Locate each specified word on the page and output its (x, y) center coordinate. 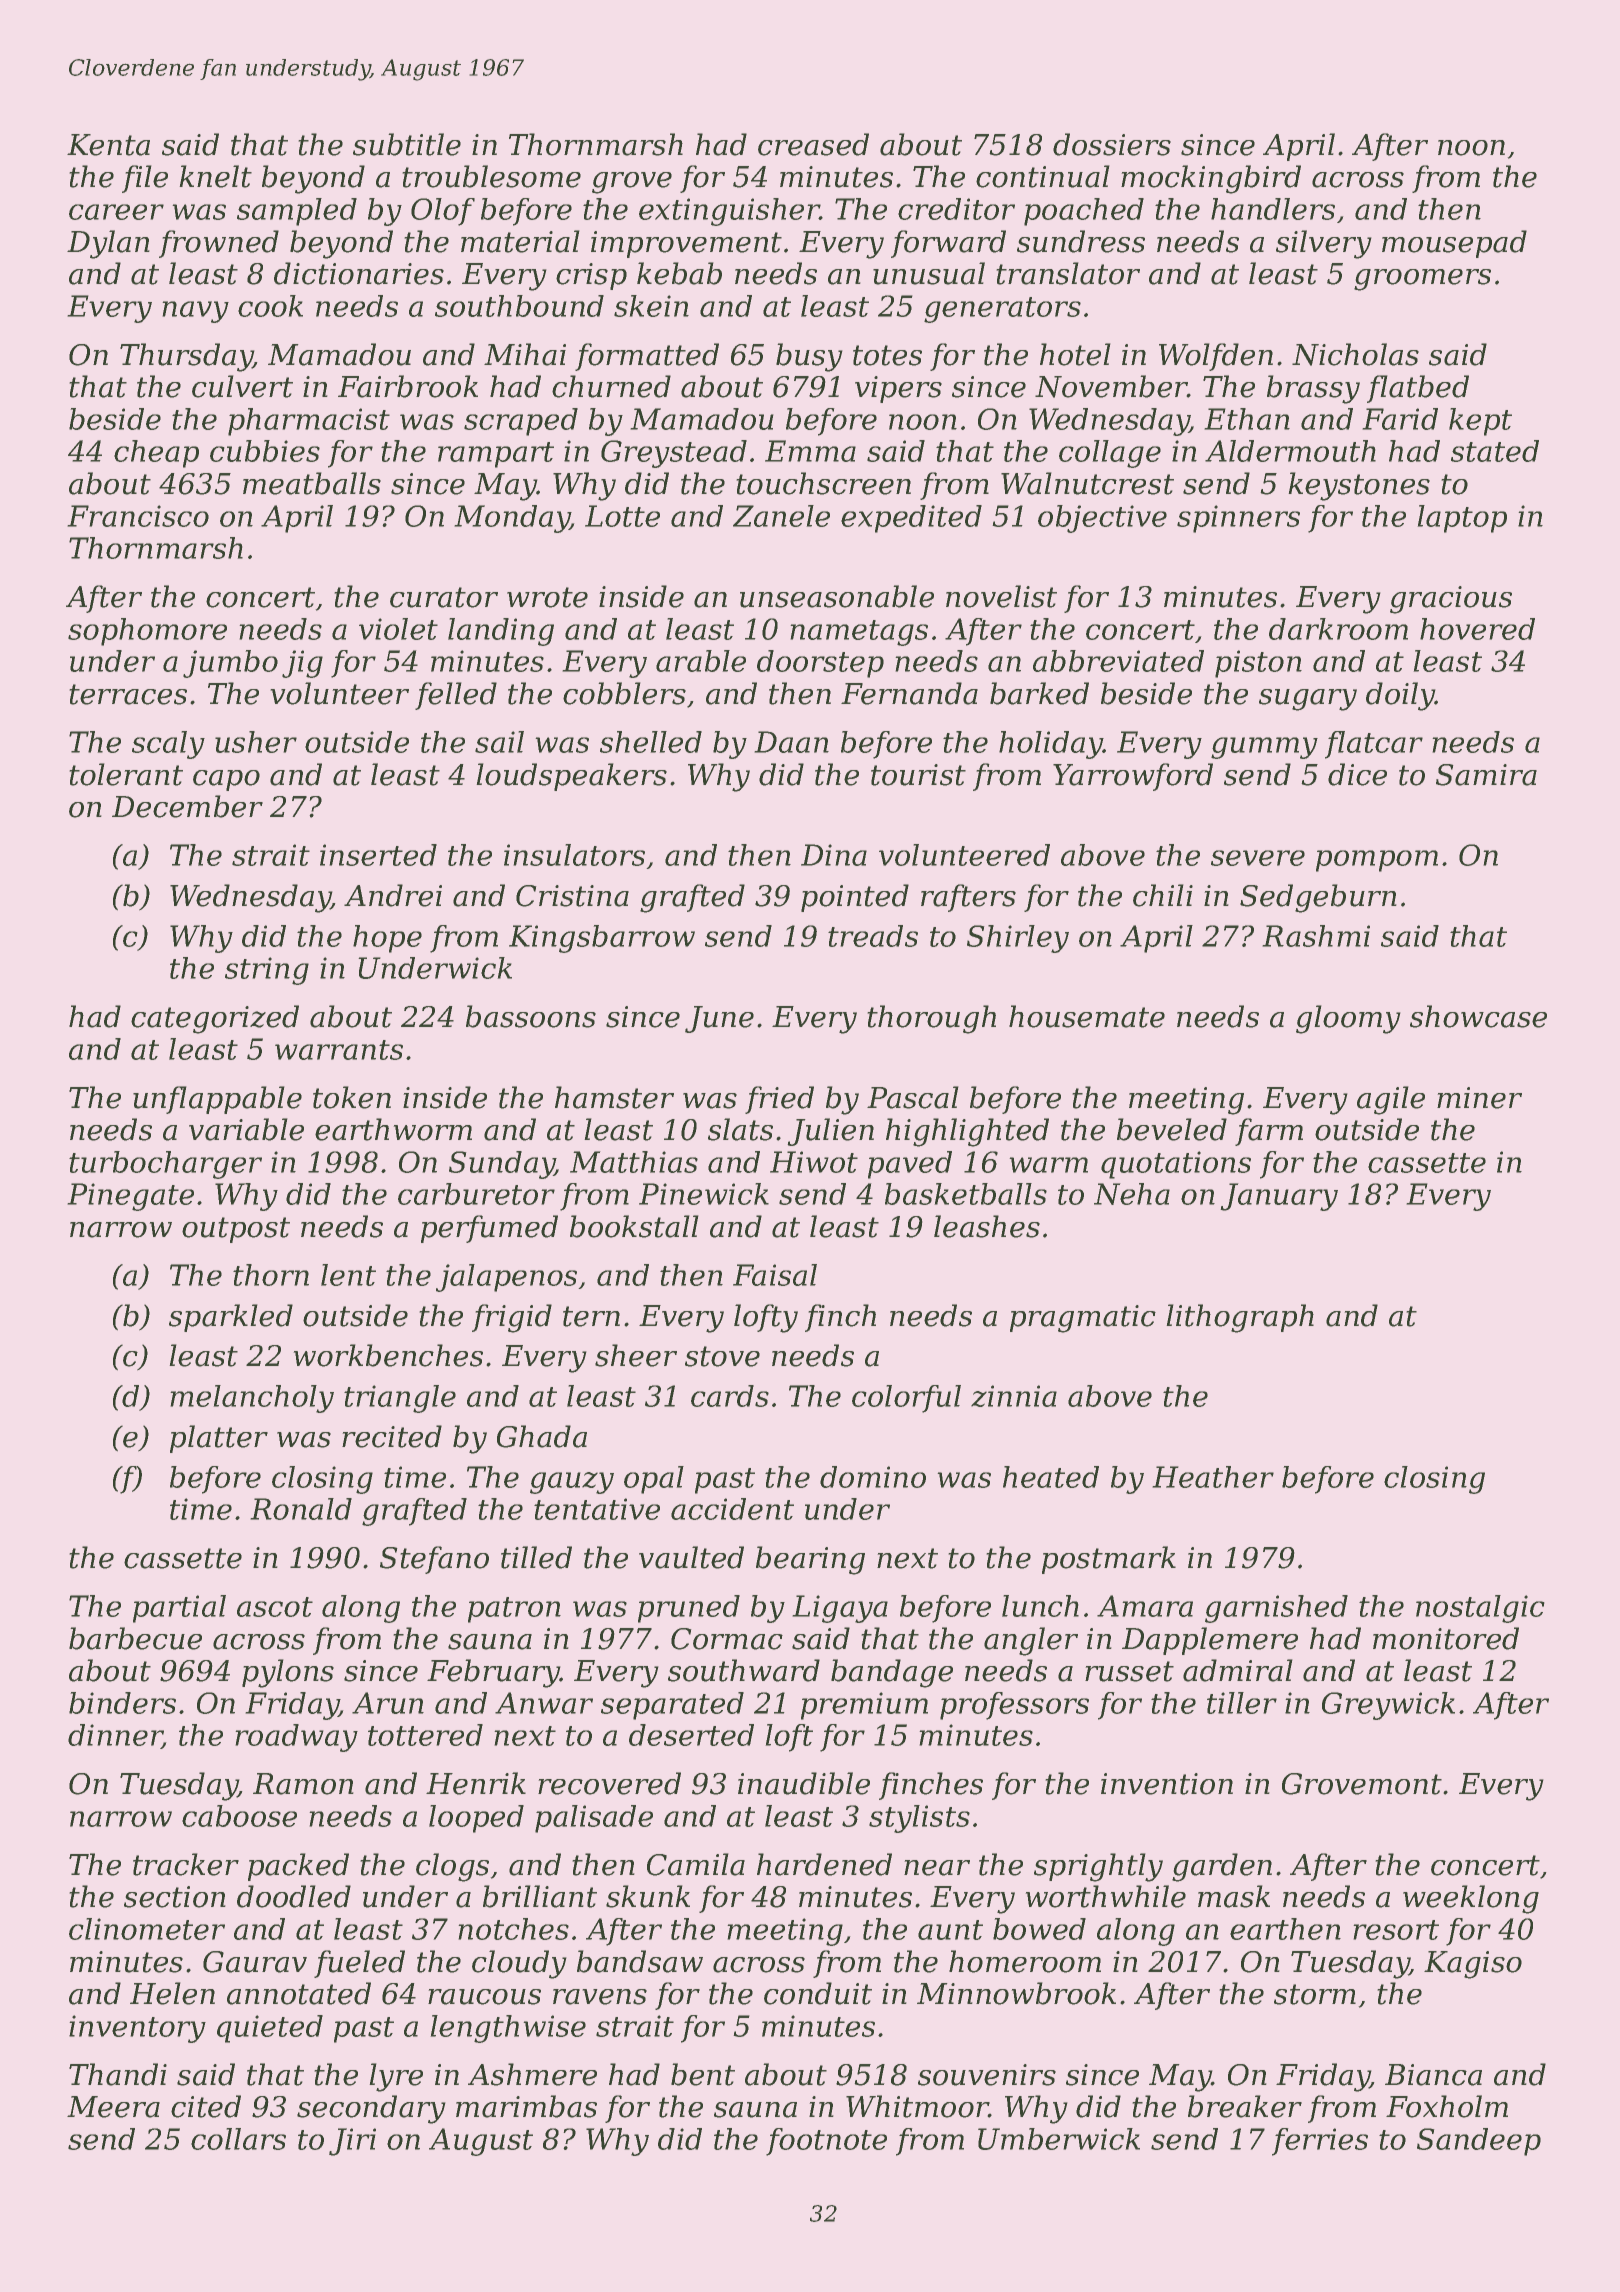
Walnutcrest (1087, 483)
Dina (834, 855)
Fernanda (909, 693)
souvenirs (987, 2075)
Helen (172, 1993)
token (352, 1097)
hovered (1477, 629)
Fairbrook (408, 386)
